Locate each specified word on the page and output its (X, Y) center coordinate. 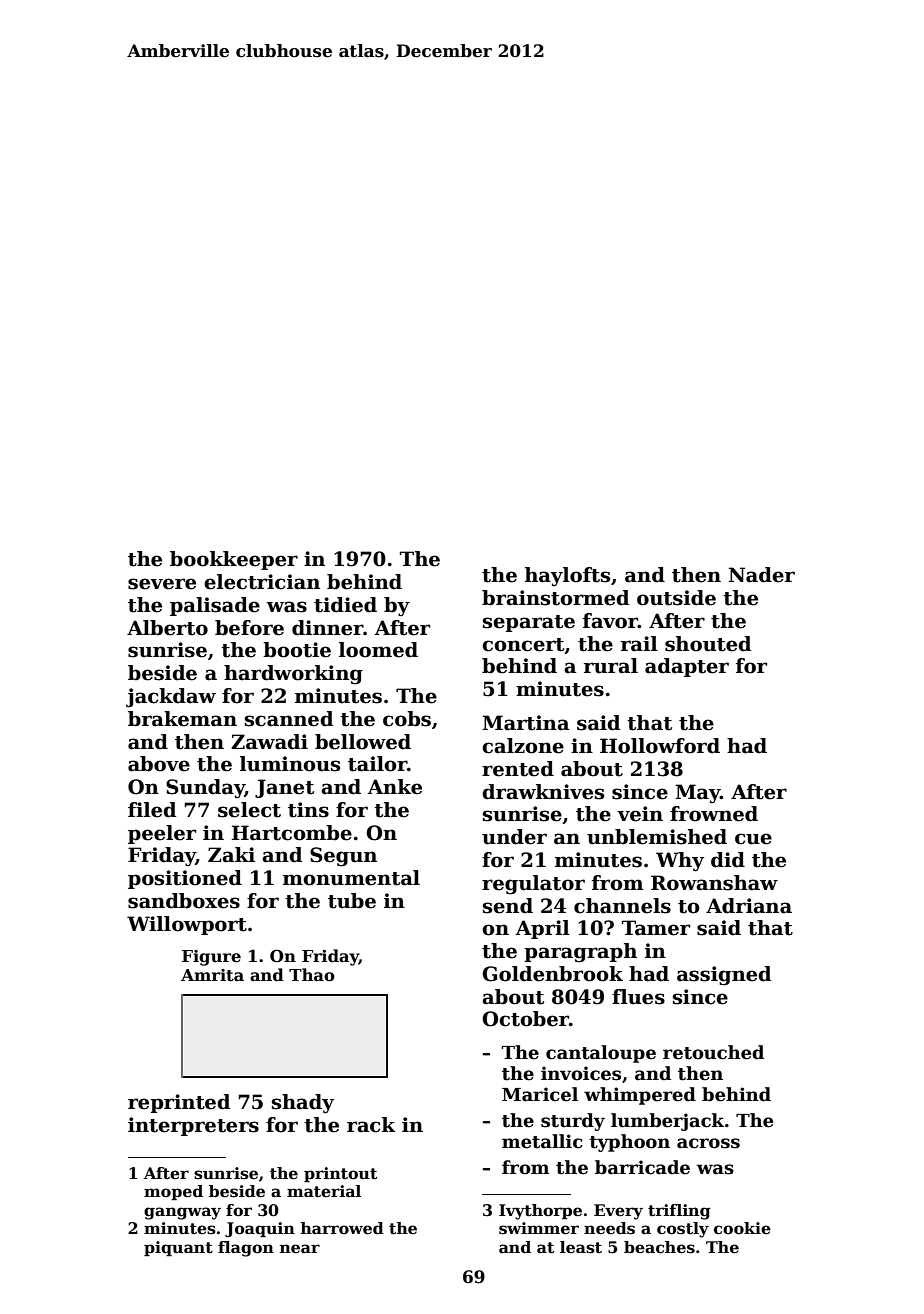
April (542, 929)
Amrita (212, 975)
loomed (378, 650)
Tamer (656, 928)
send (508, 906)
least (581, 1247)
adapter (687, 667)
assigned (724, 976)
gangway (182, 1213)
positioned (185, 879)
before (249, 628)
